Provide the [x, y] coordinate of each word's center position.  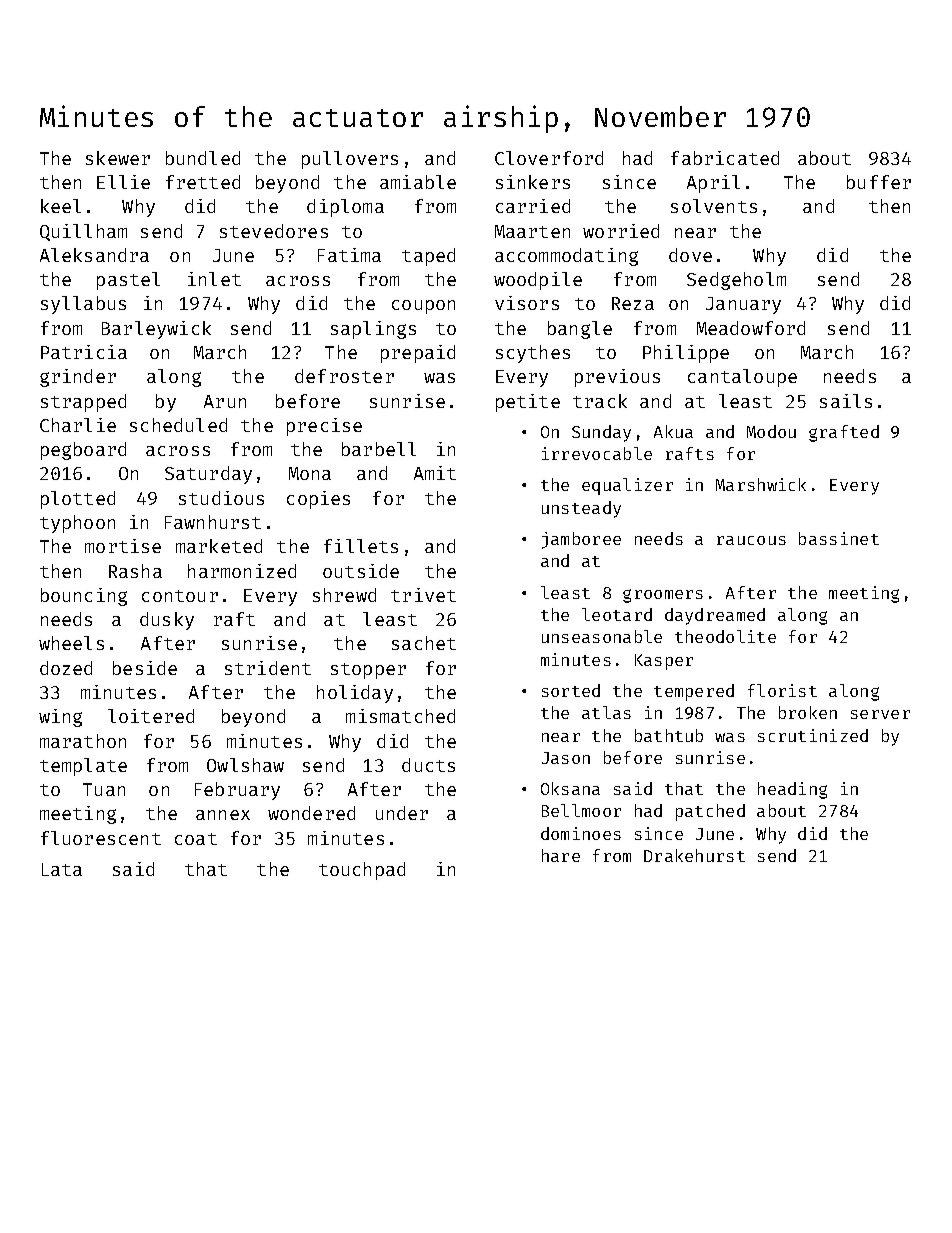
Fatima [349, 255]
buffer [879, 182]
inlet [214, 279]
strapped [83, 403]
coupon [423, 307]
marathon [83, 741]
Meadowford [751, 328]
